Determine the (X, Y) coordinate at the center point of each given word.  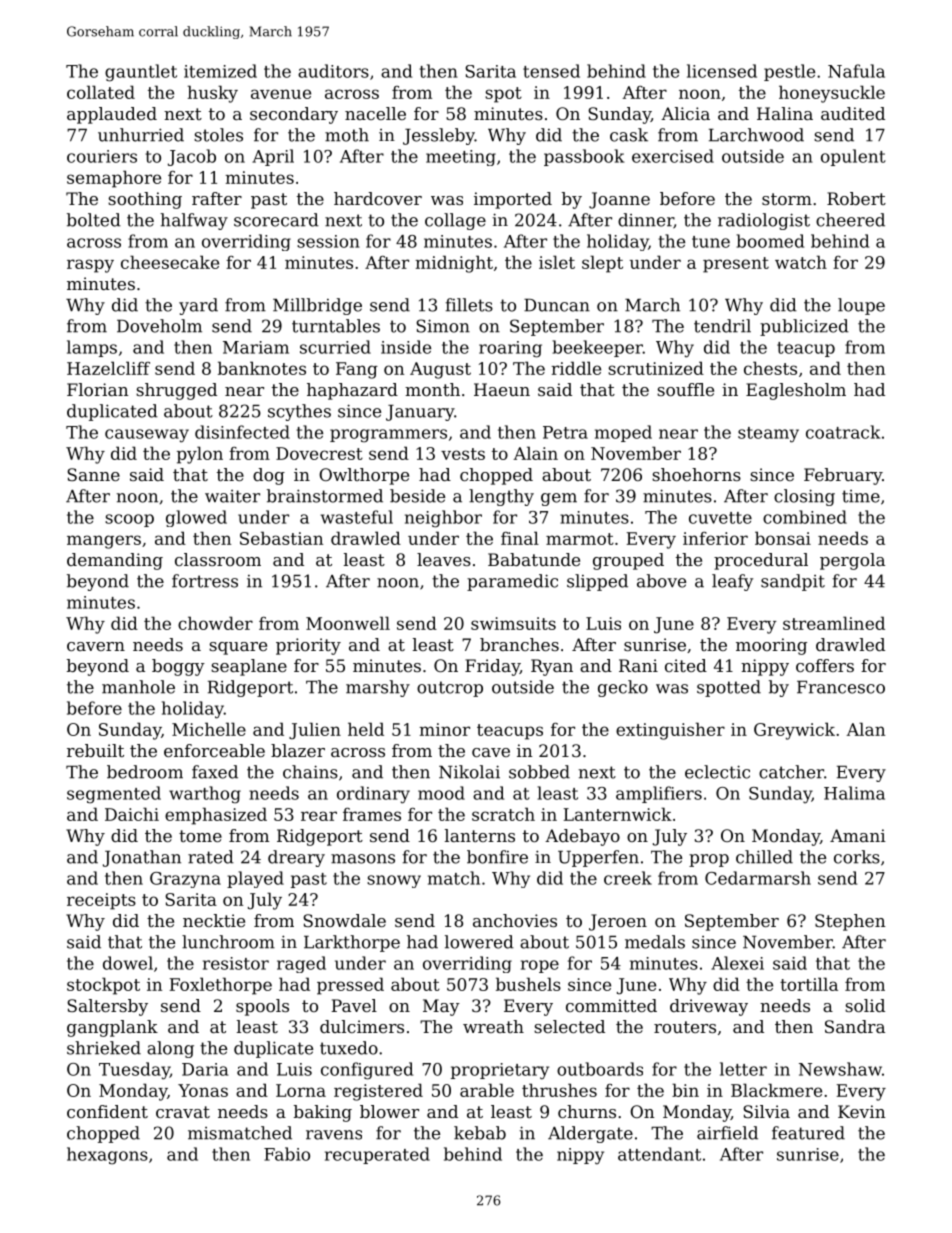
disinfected (242, 432)
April (273, 157)
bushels (528, 984)
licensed (722, 71)
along (170, 1049)
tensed (551, 71)
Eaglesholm (796, 391)
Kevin (862, 1111)
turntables (336, 326)
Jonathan (142, 858)
